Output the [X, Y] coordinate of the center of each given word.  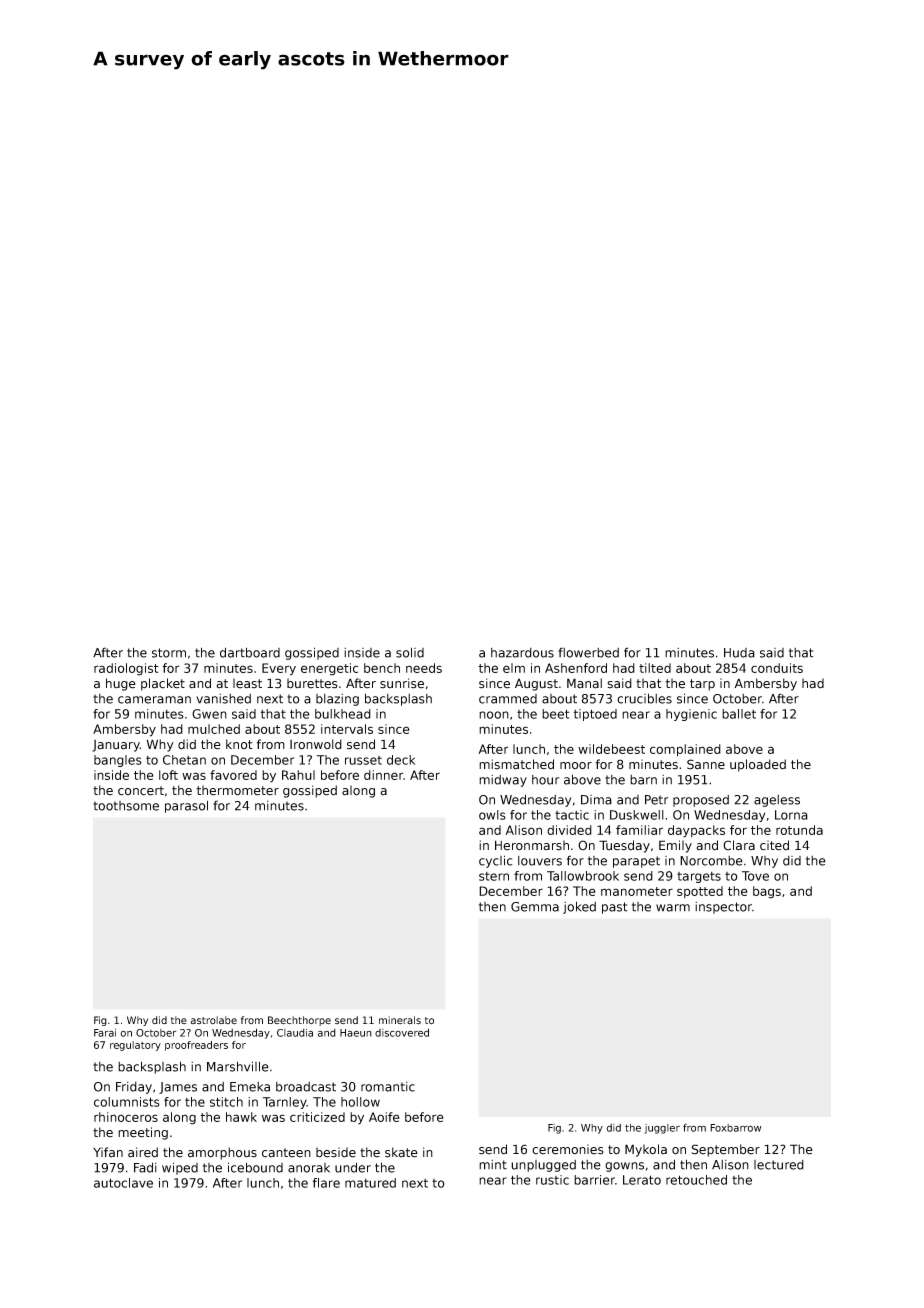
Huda [739, 653]
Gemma [535, 907]
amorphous [222, 1153]
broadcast [306, 1087]
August [536, 685]
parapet [636, 862]
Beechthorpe [299, 1021]
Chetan [184, 760]
